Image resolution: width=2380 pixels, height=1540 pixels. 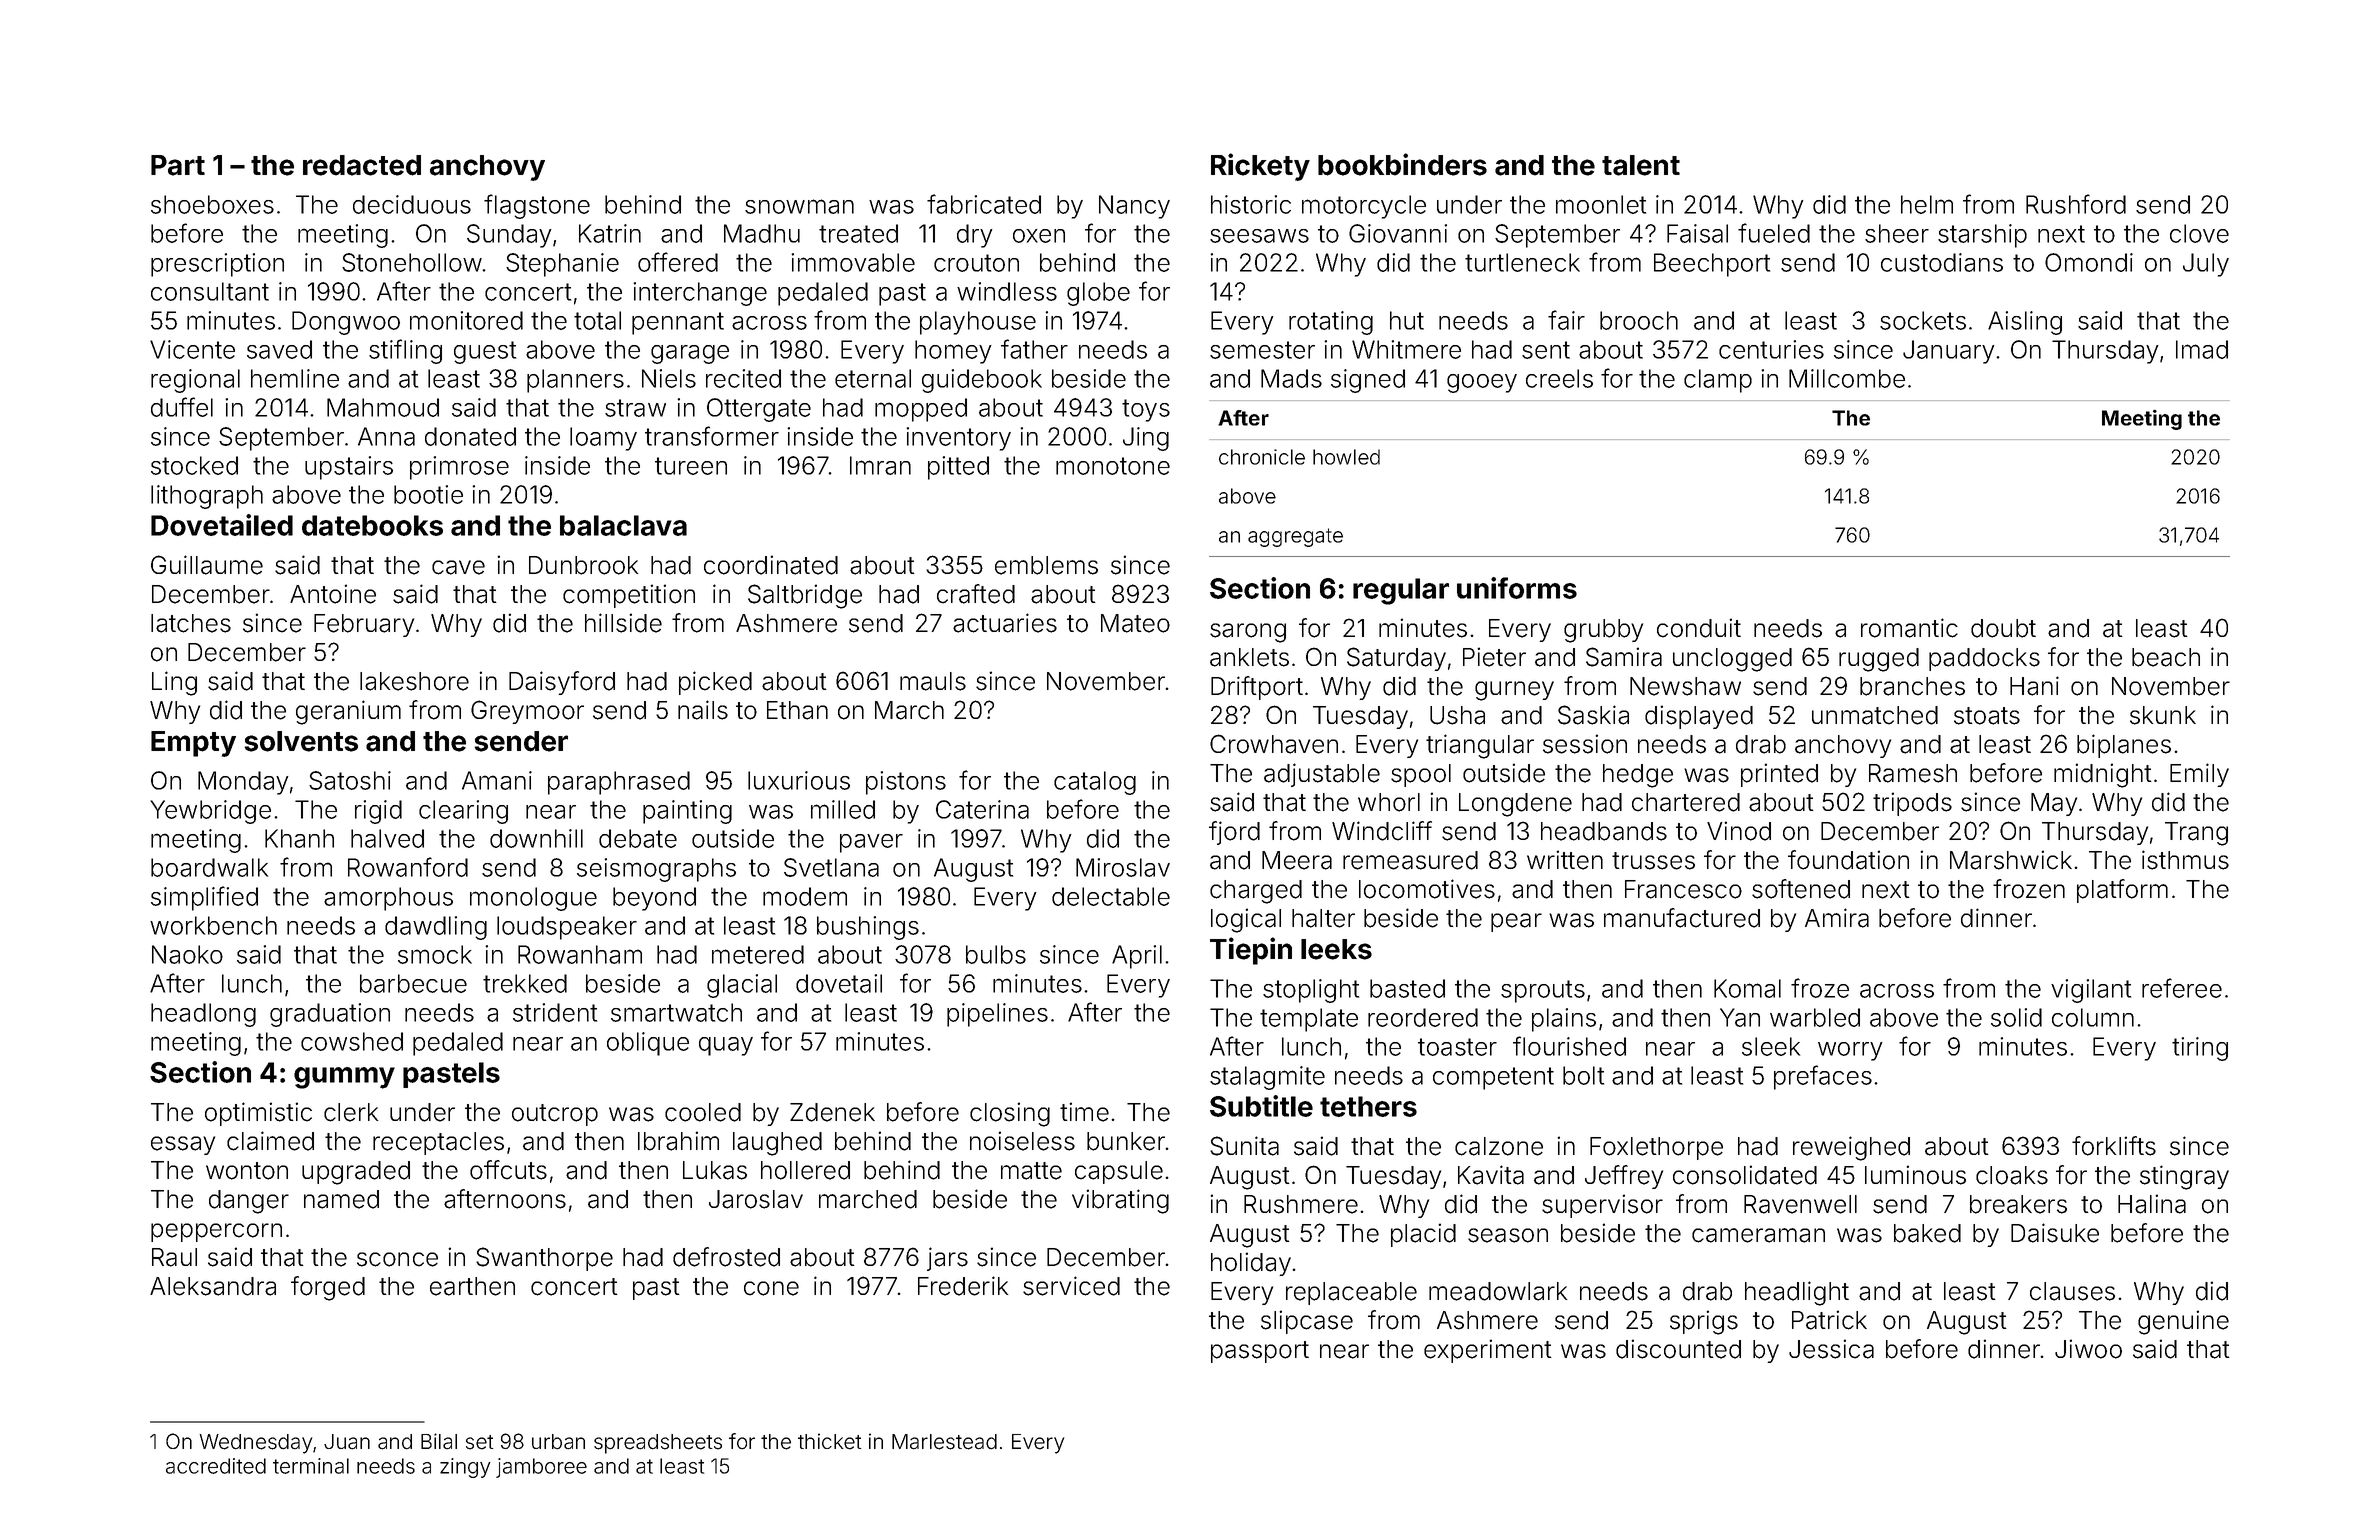 I want to click on discounted, so click(x=1678, y=1349).
